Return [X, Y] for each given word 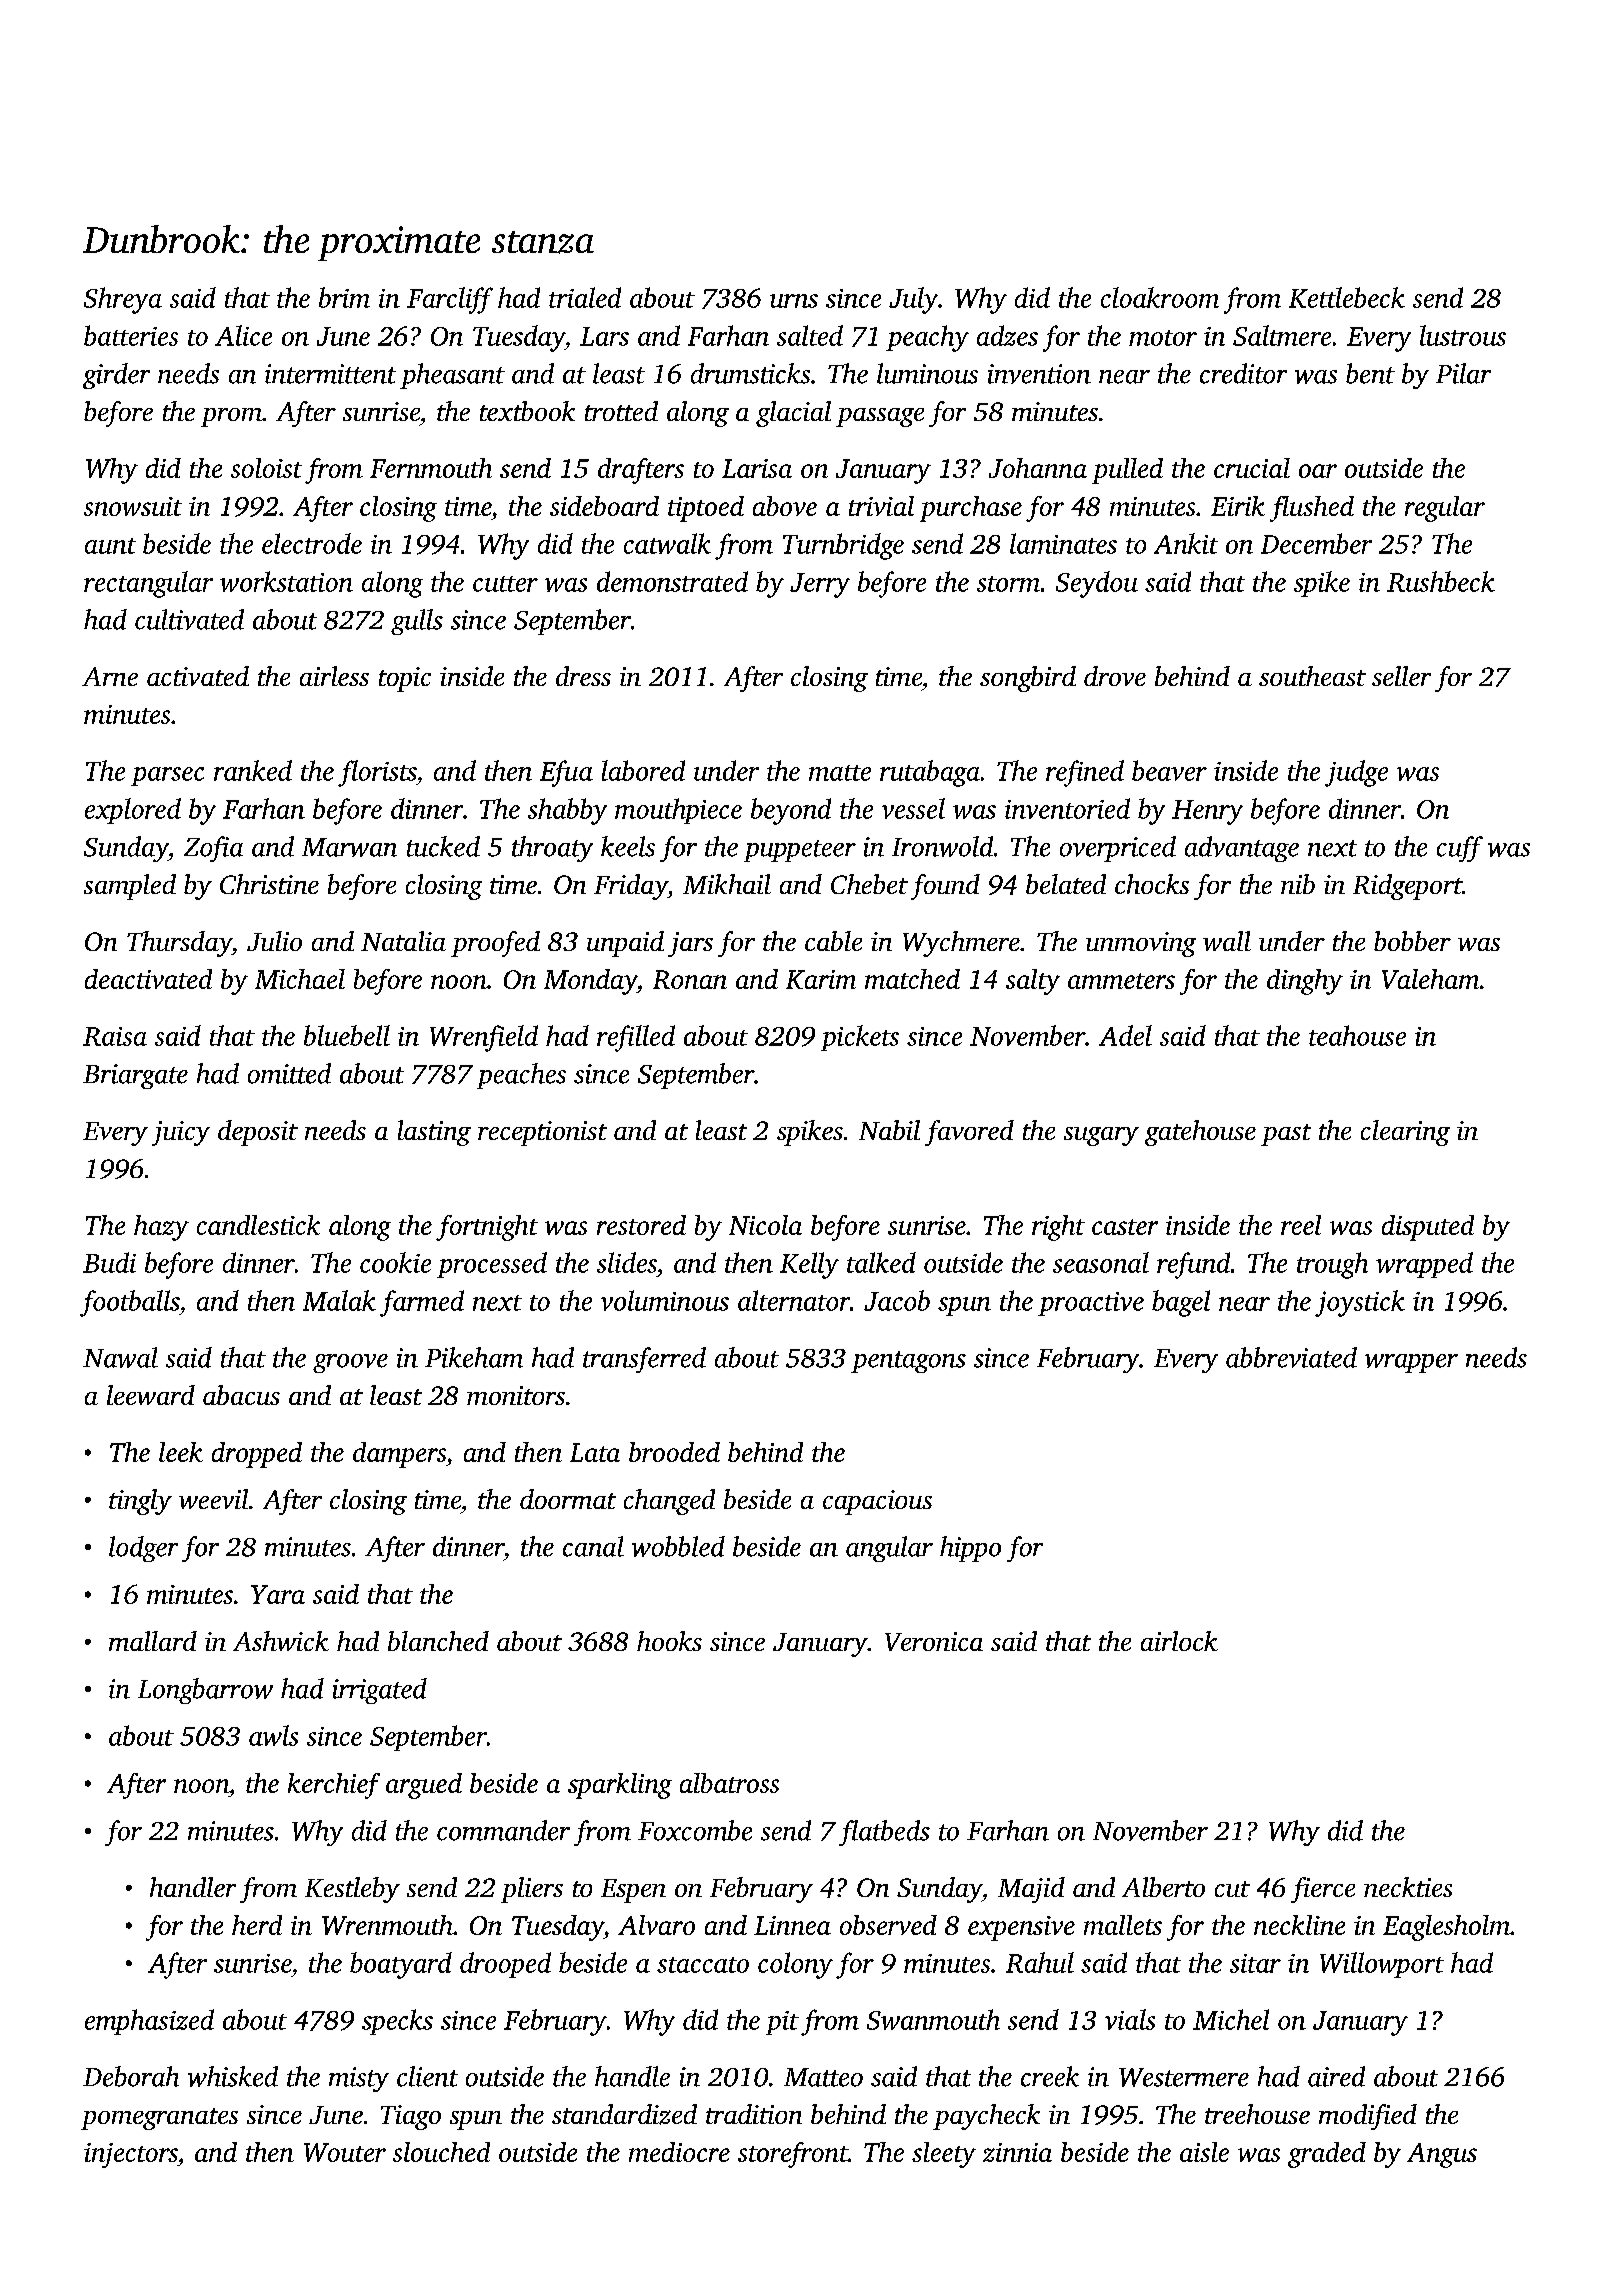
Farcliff [450, 300]
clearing [1405, 1133]
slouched [441, 2152]
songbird [1028, 679]
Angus [1442, 2155]
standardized [624, 2114]
